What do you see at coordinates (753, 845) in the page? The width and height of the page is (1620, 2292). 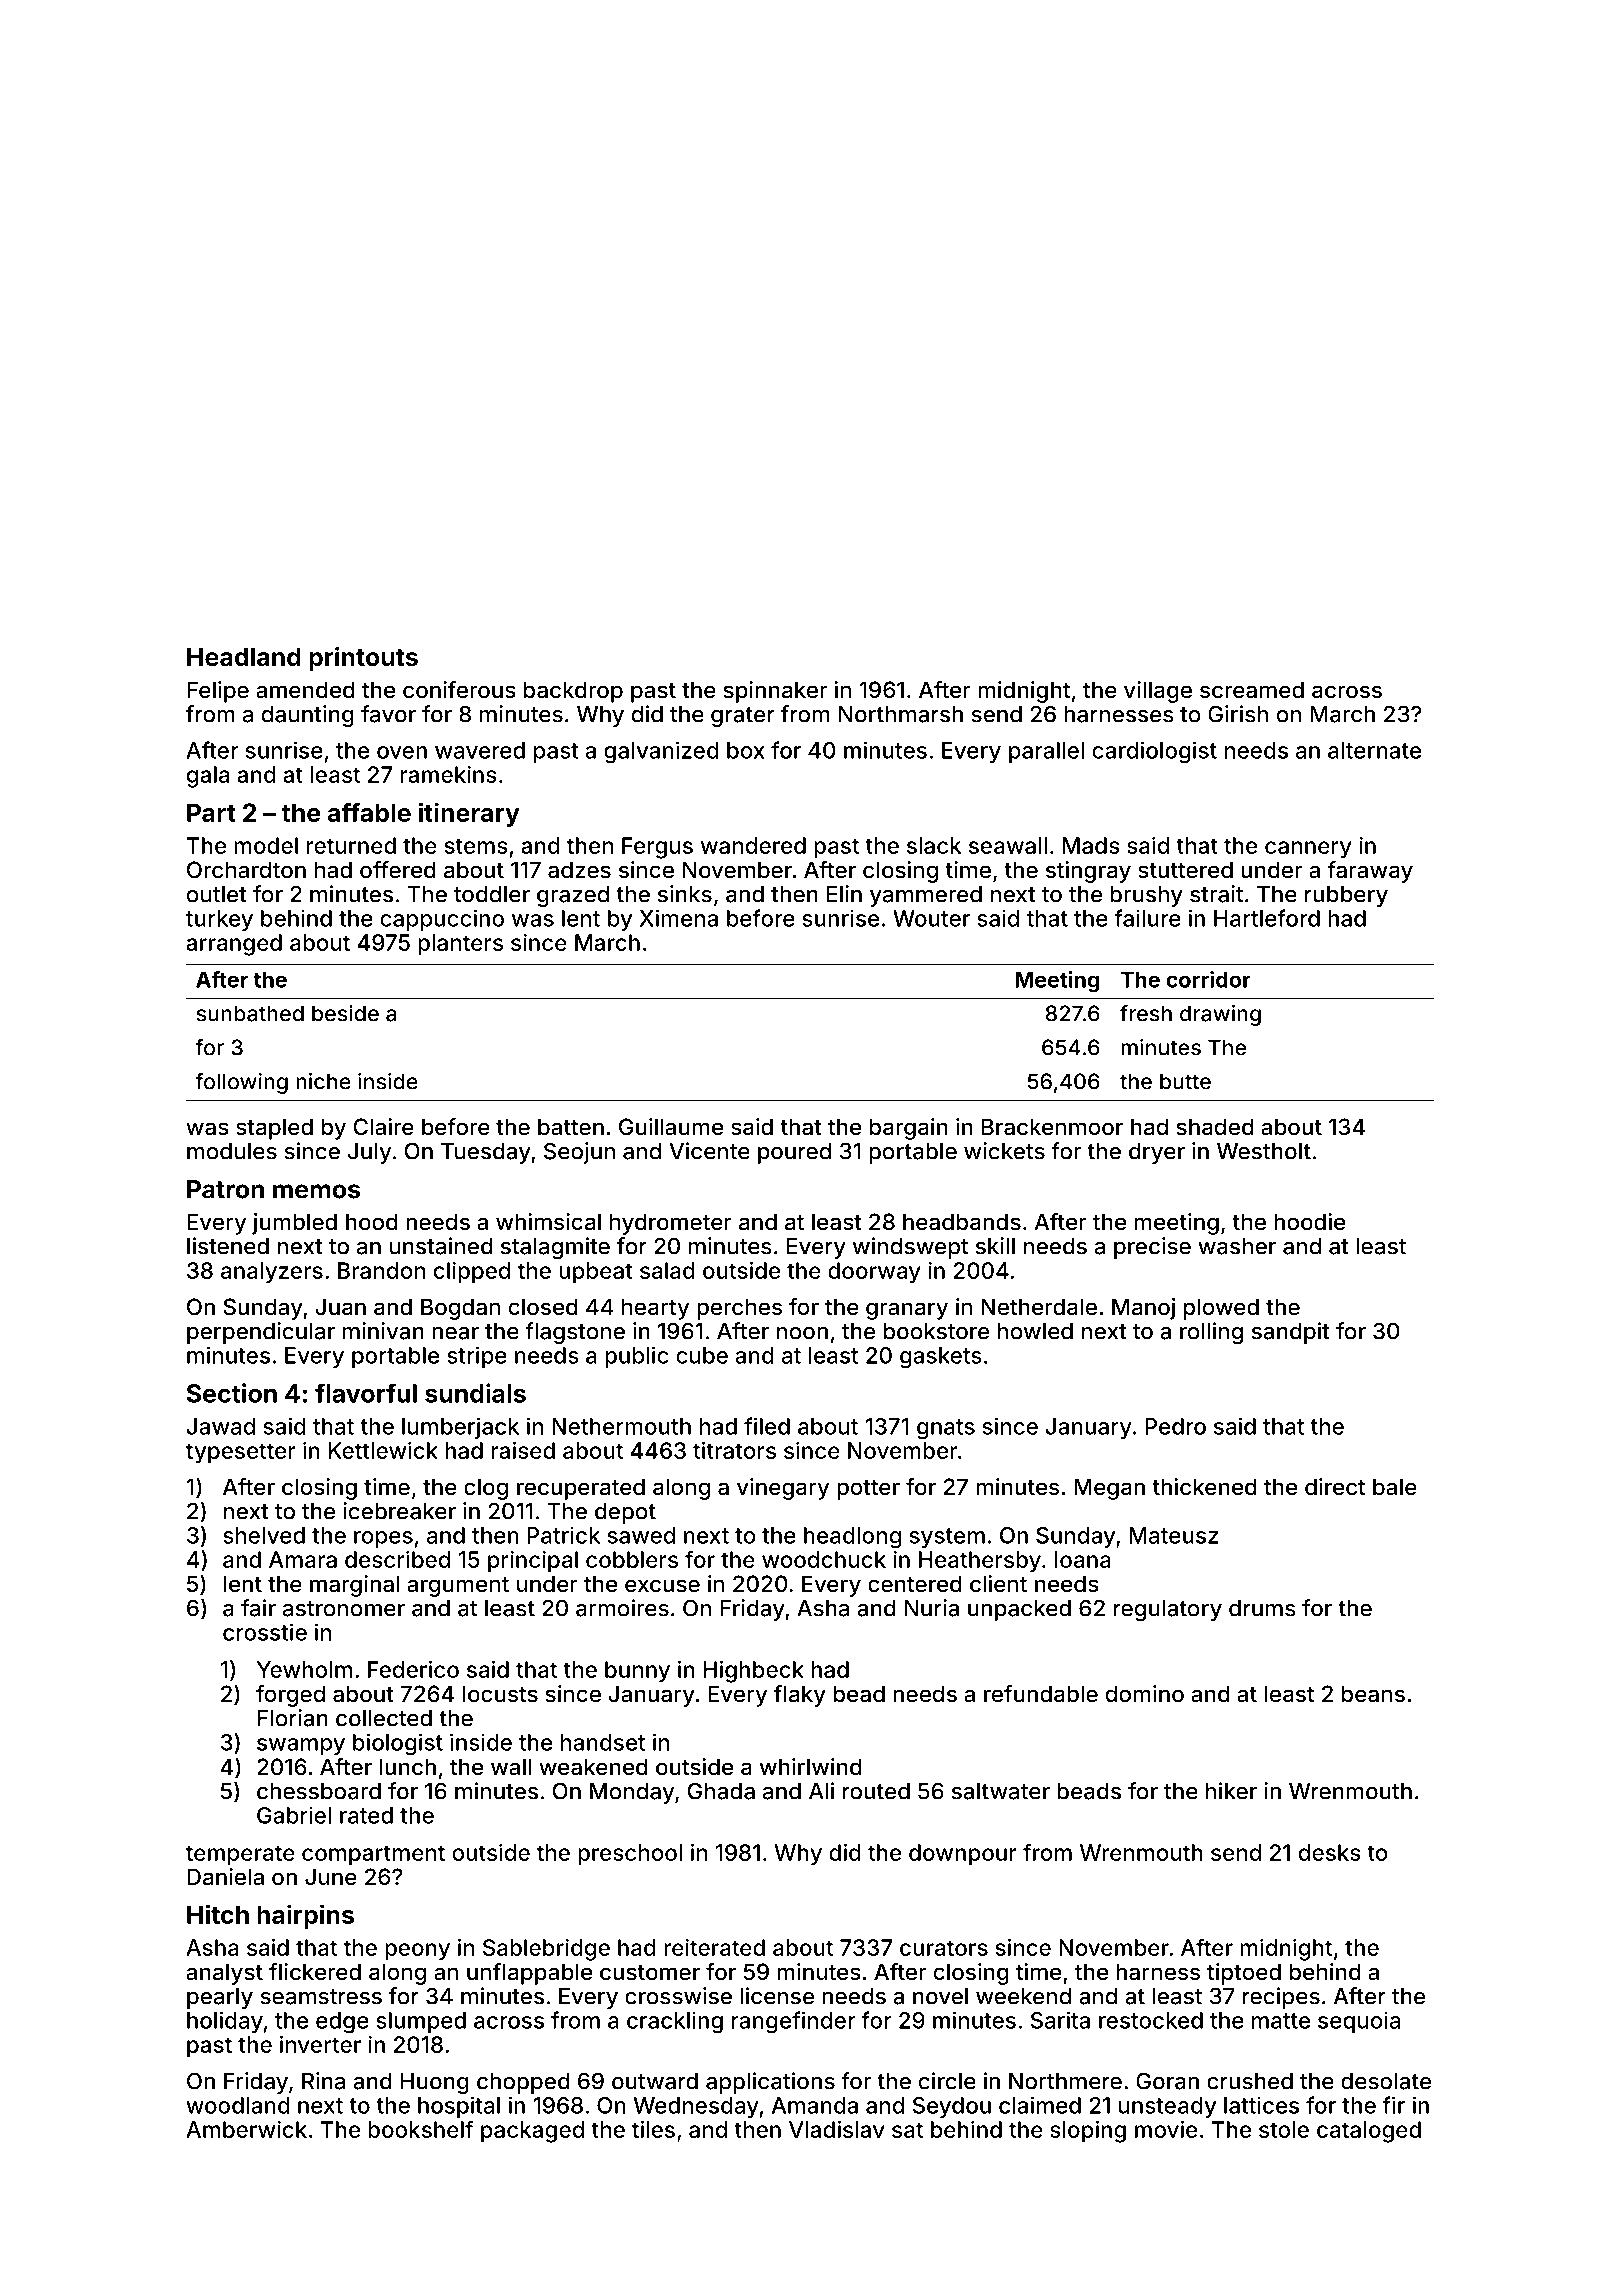 I see `wandered` at bounding box center [753, 845].
